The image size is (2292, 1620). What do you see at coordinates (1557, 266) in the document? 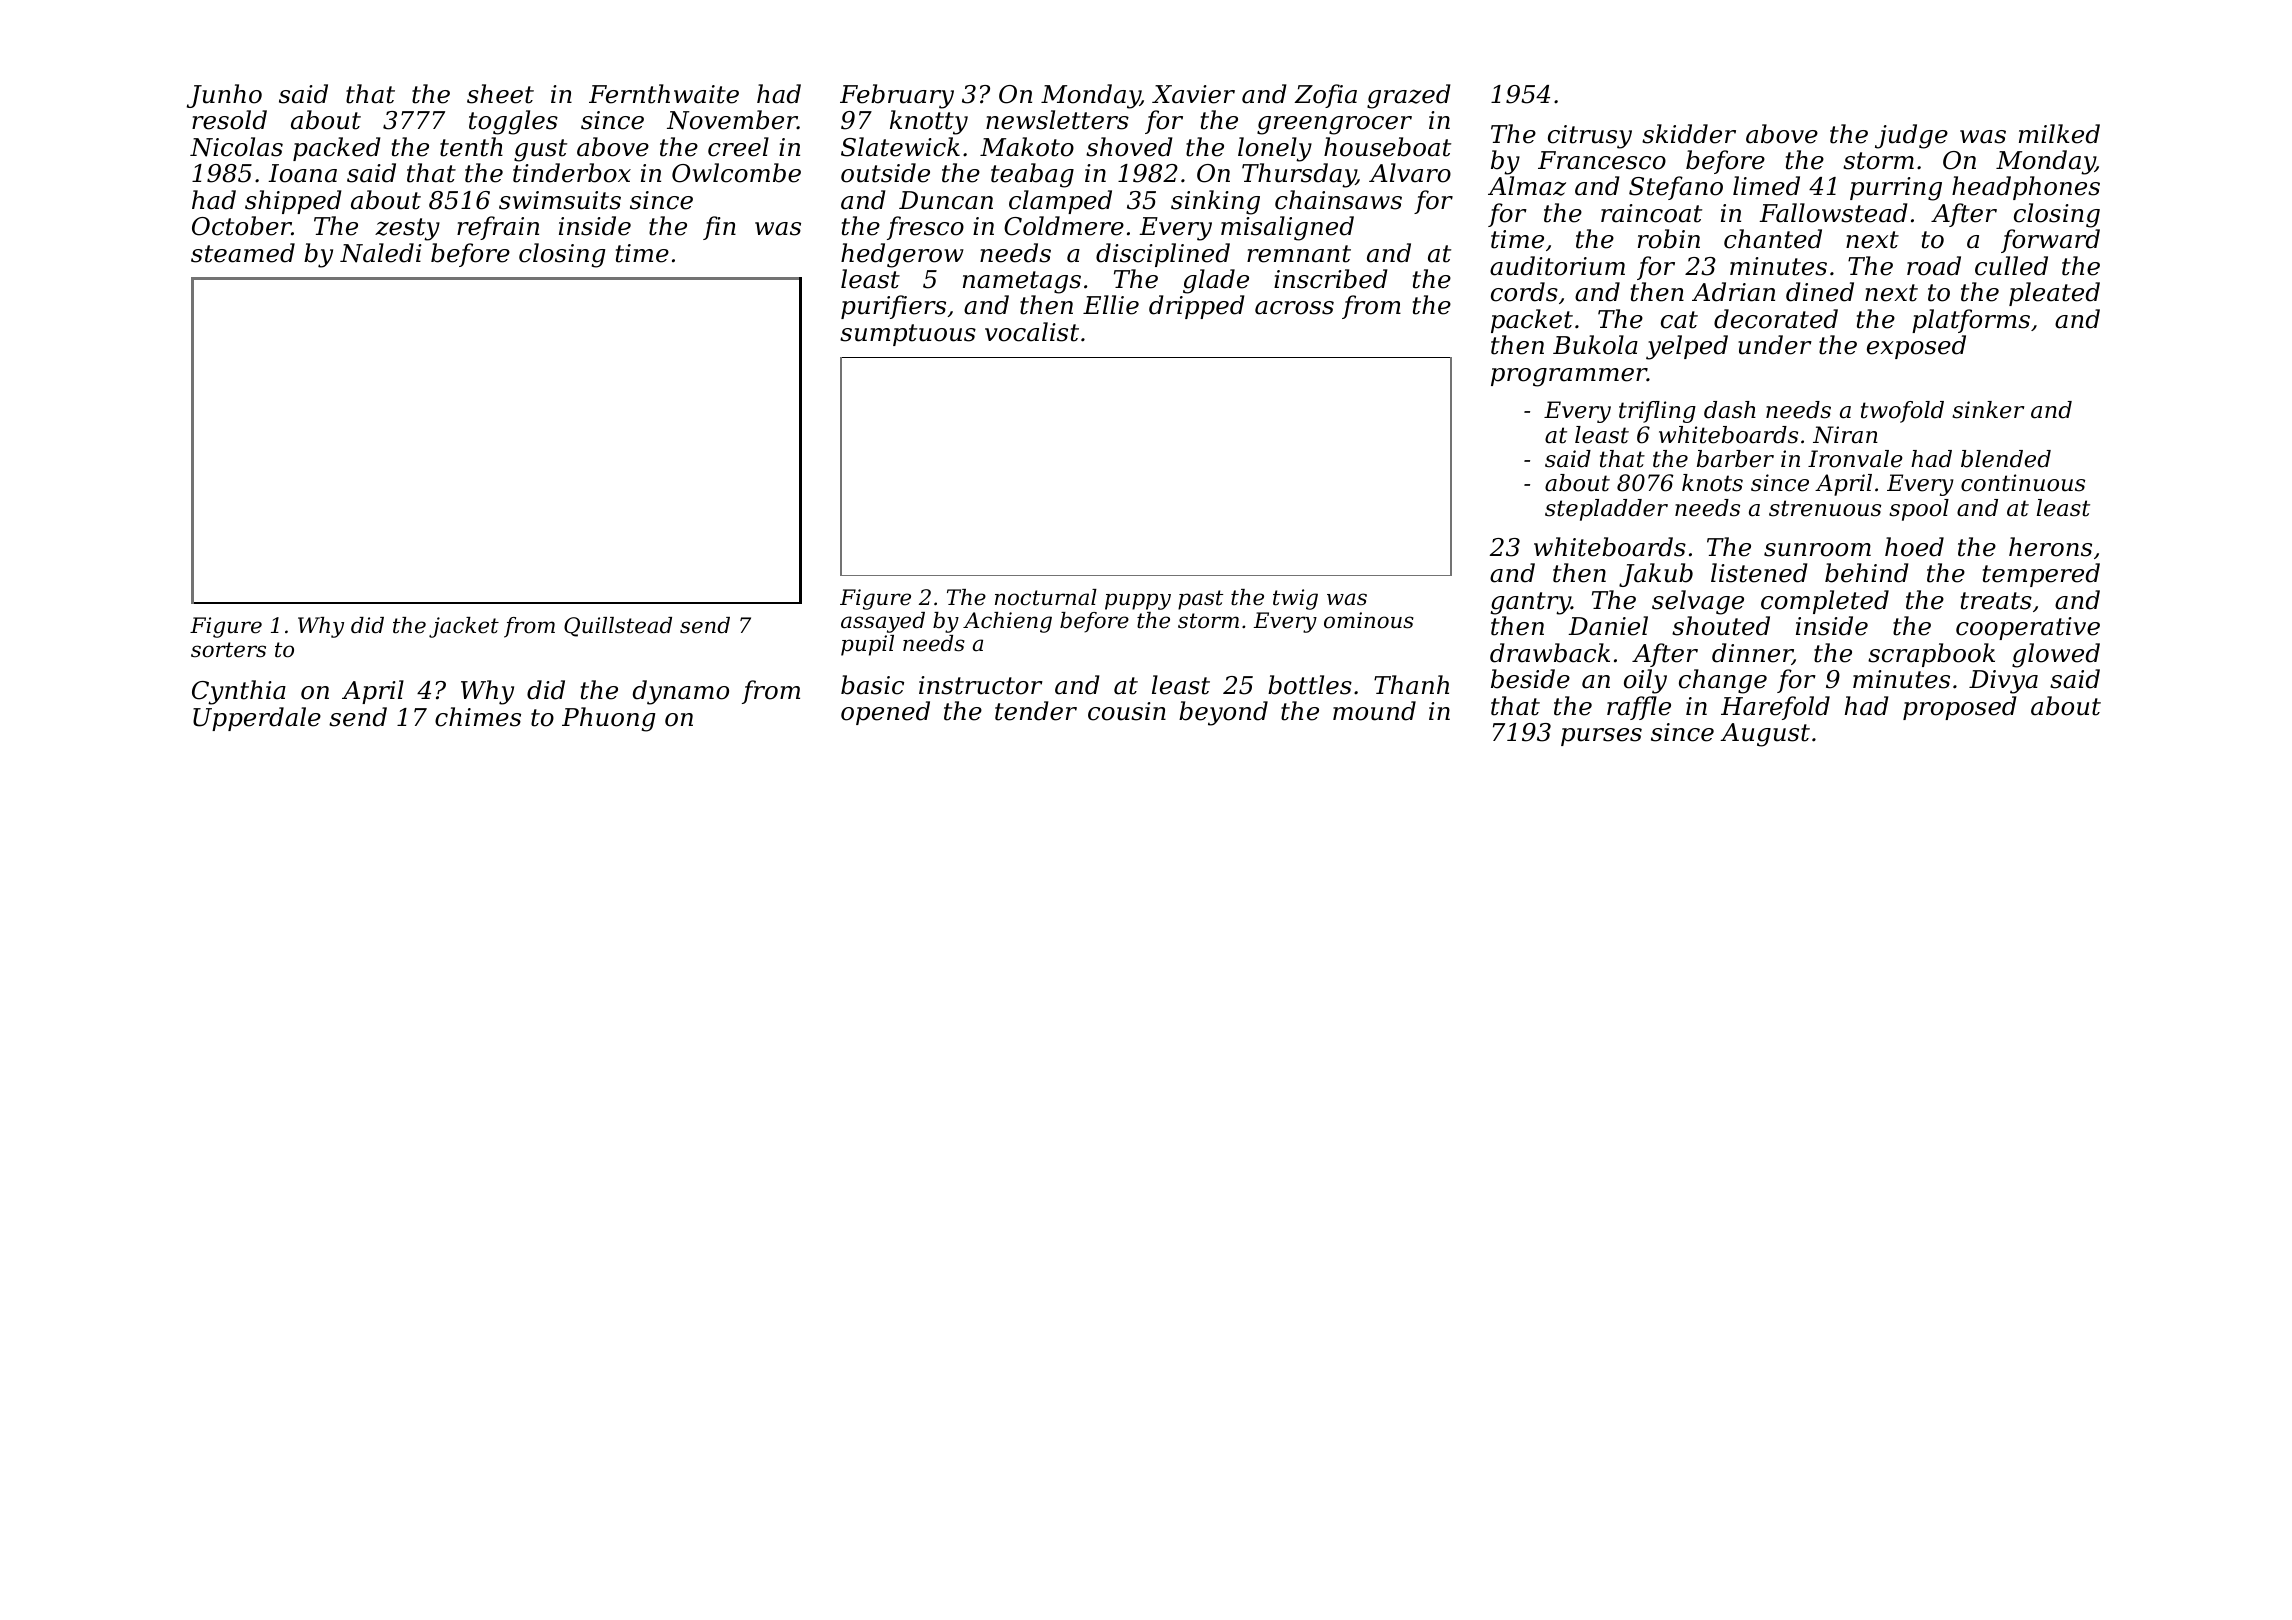
I see `auditorium` at bounding box center [1557, 266].
